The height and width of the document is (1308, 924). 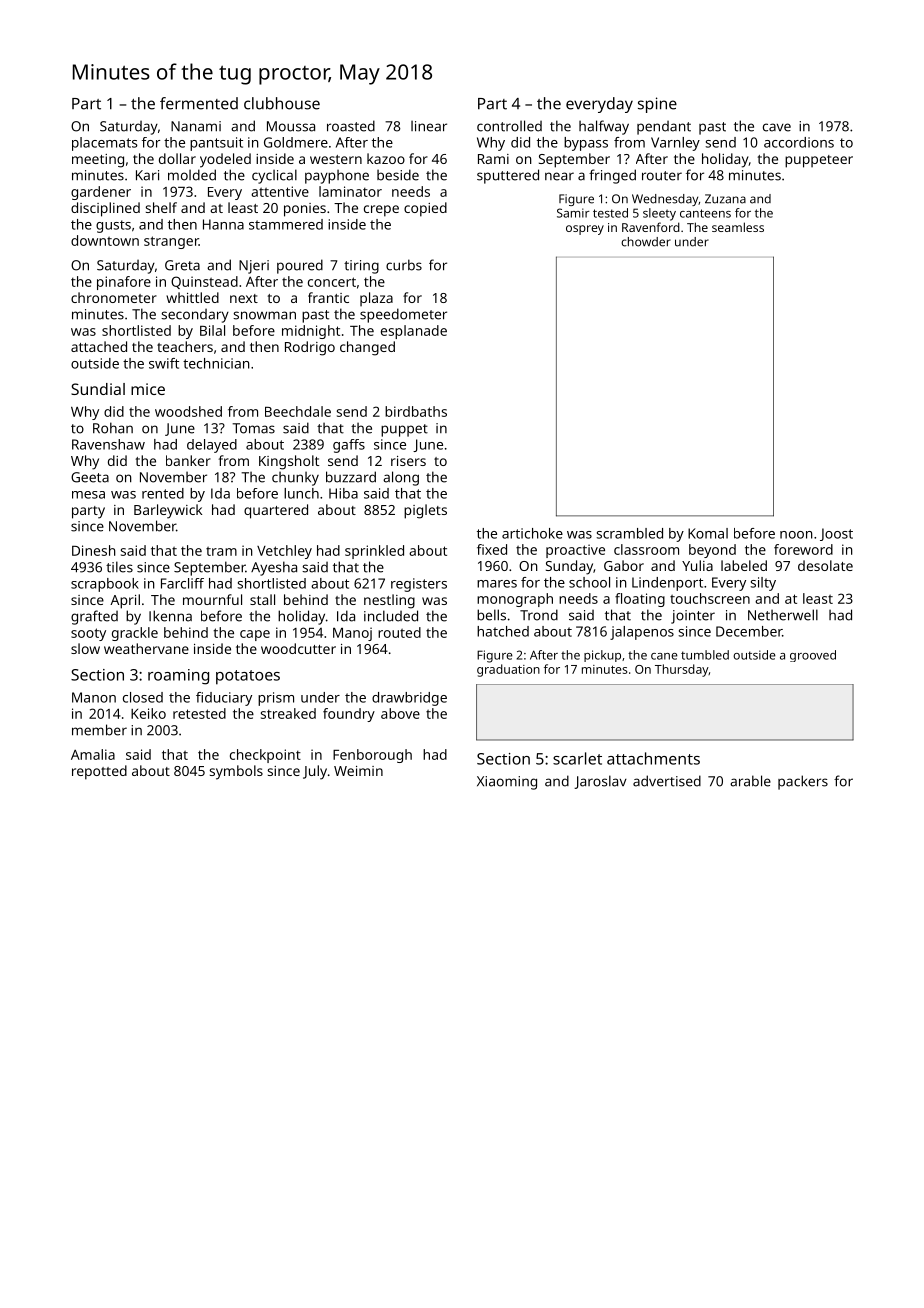 I want to click on changed, so click(x=367, y=348).
